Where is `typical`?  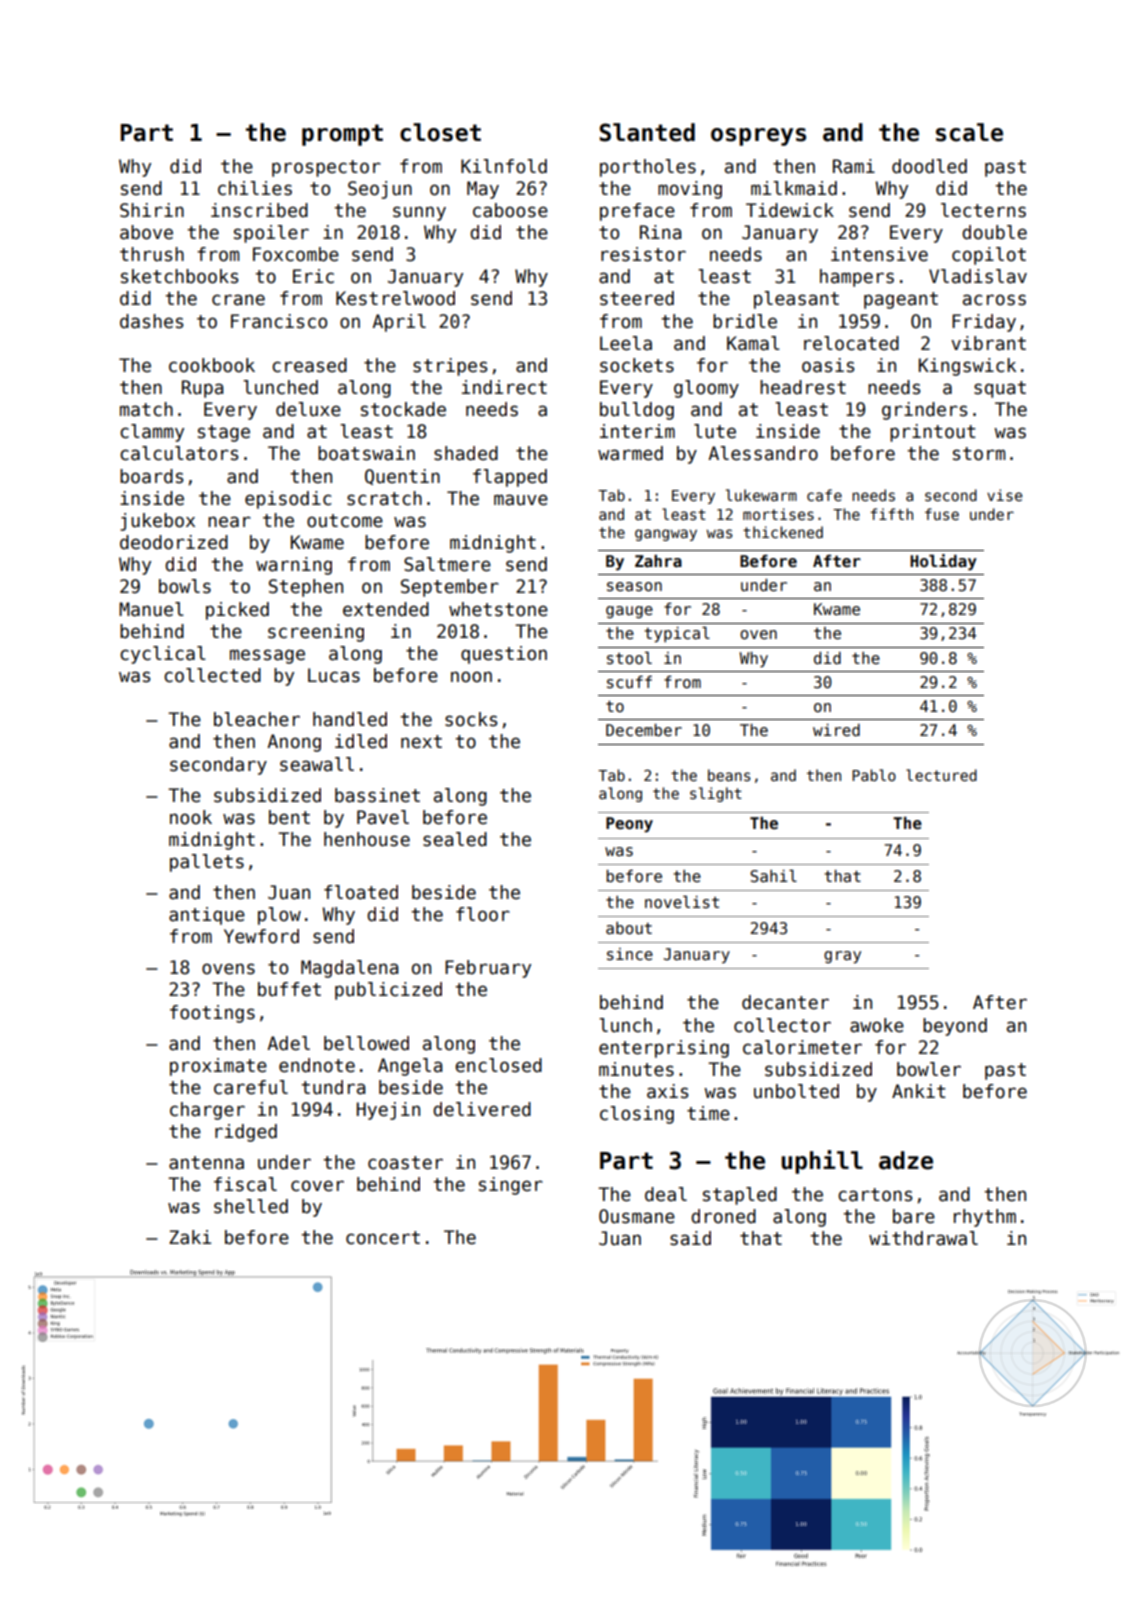 typical is located at coordinates (677, 635).
